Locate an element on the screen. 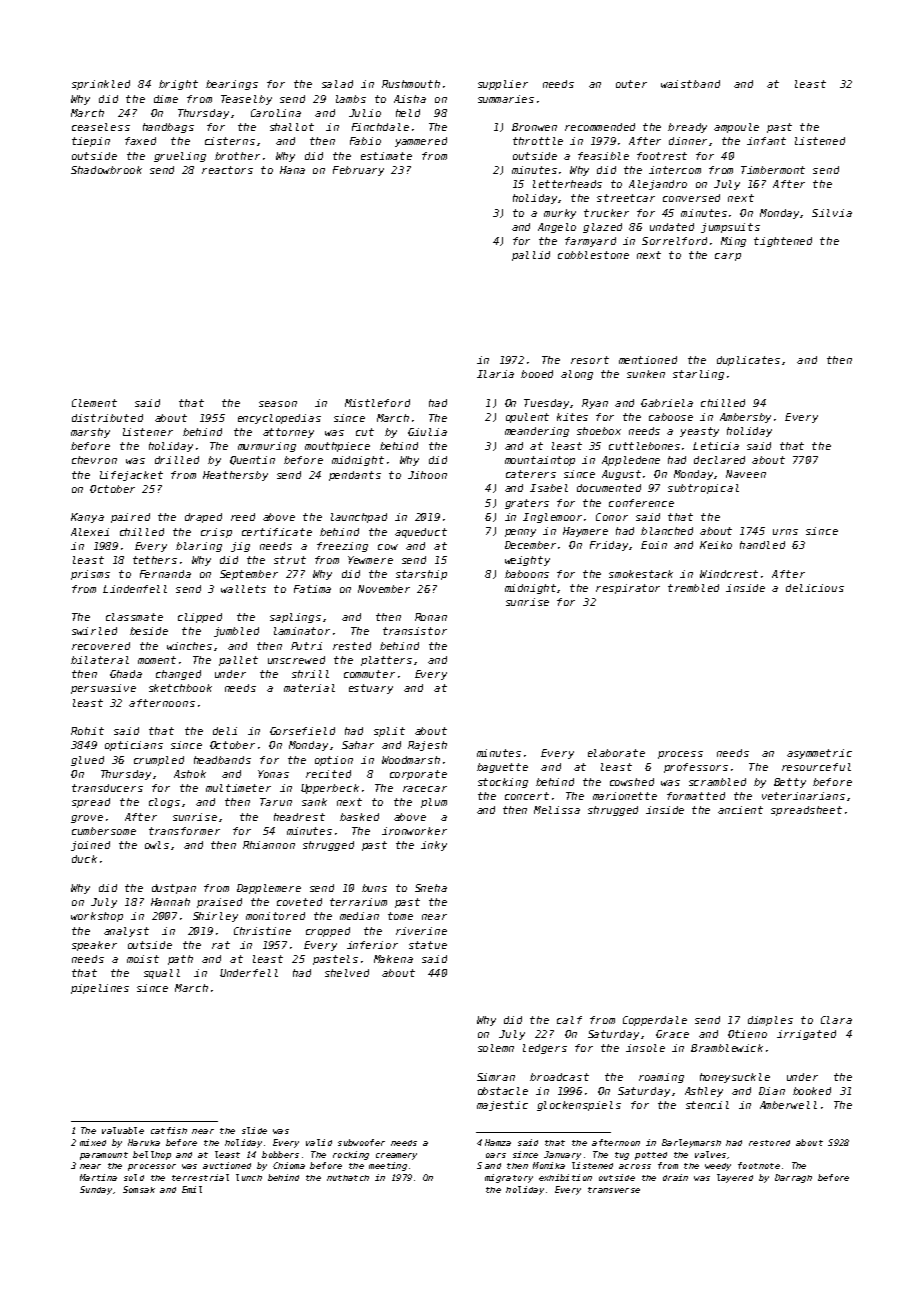 The image size is (924, 1308). supplier is located at coordinates (503, 85).
